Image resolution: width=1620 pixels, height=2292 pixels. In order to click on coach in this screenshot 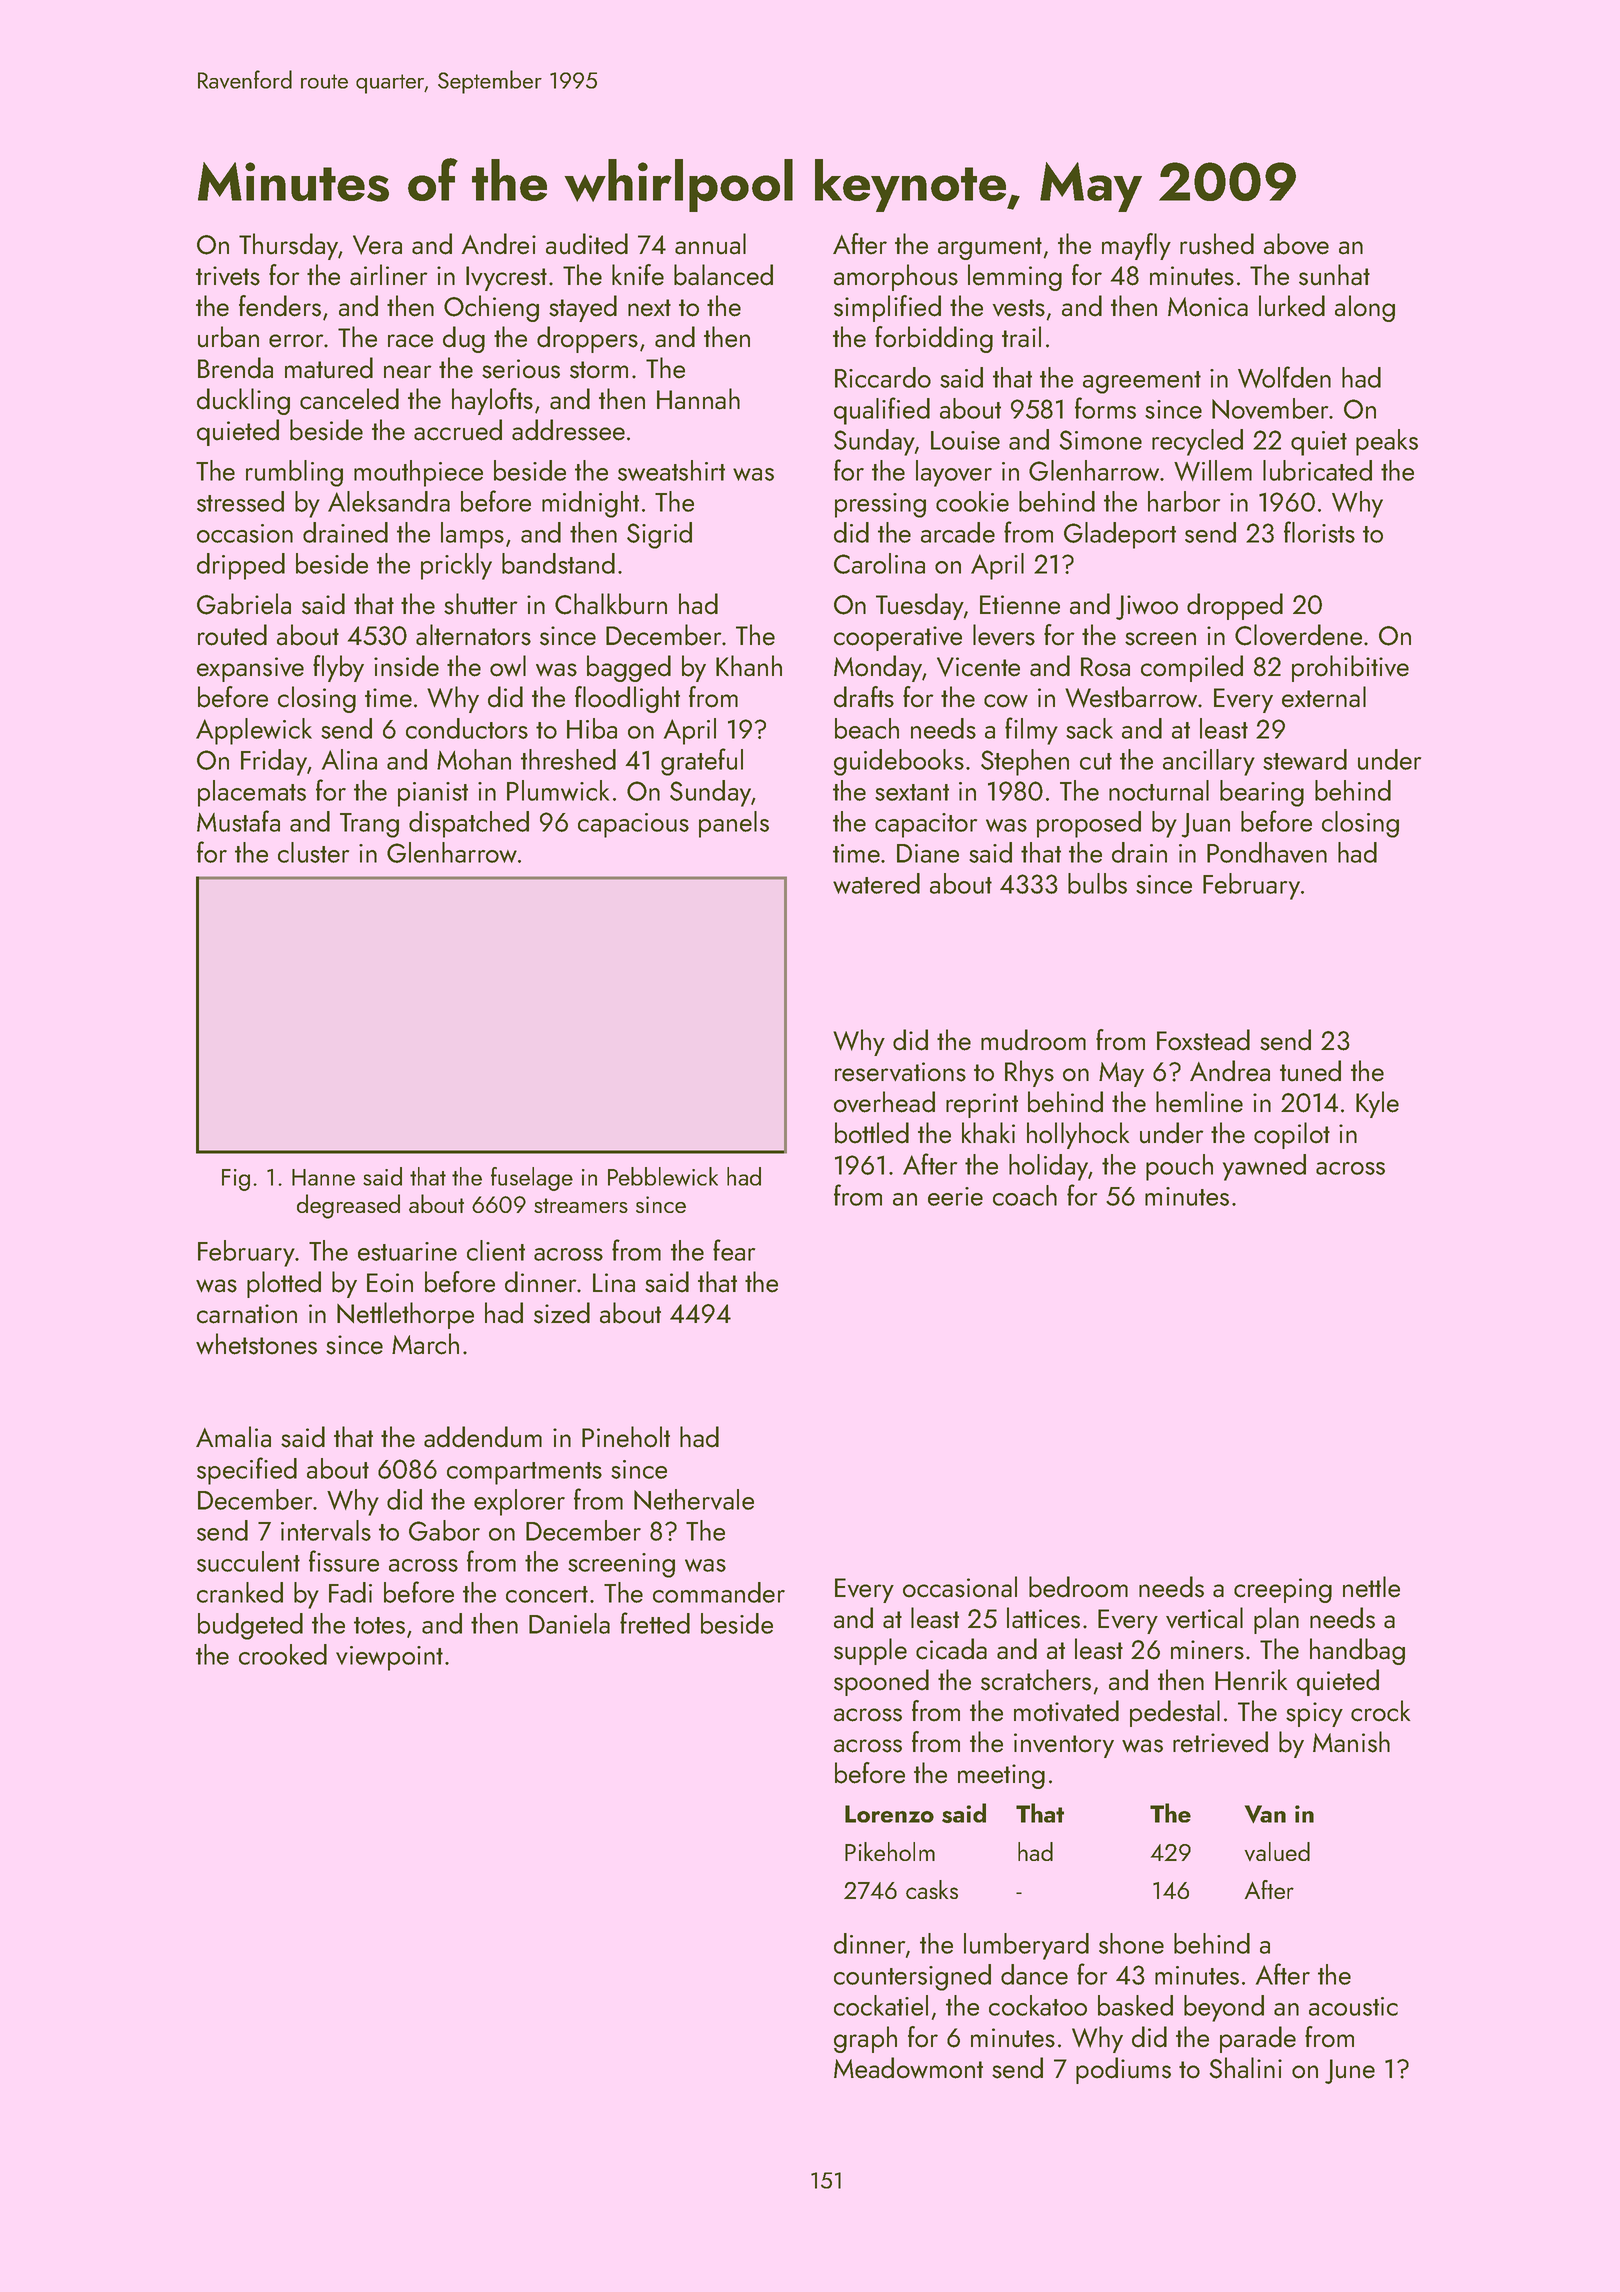, I will do `click(1025, 1195)`.
